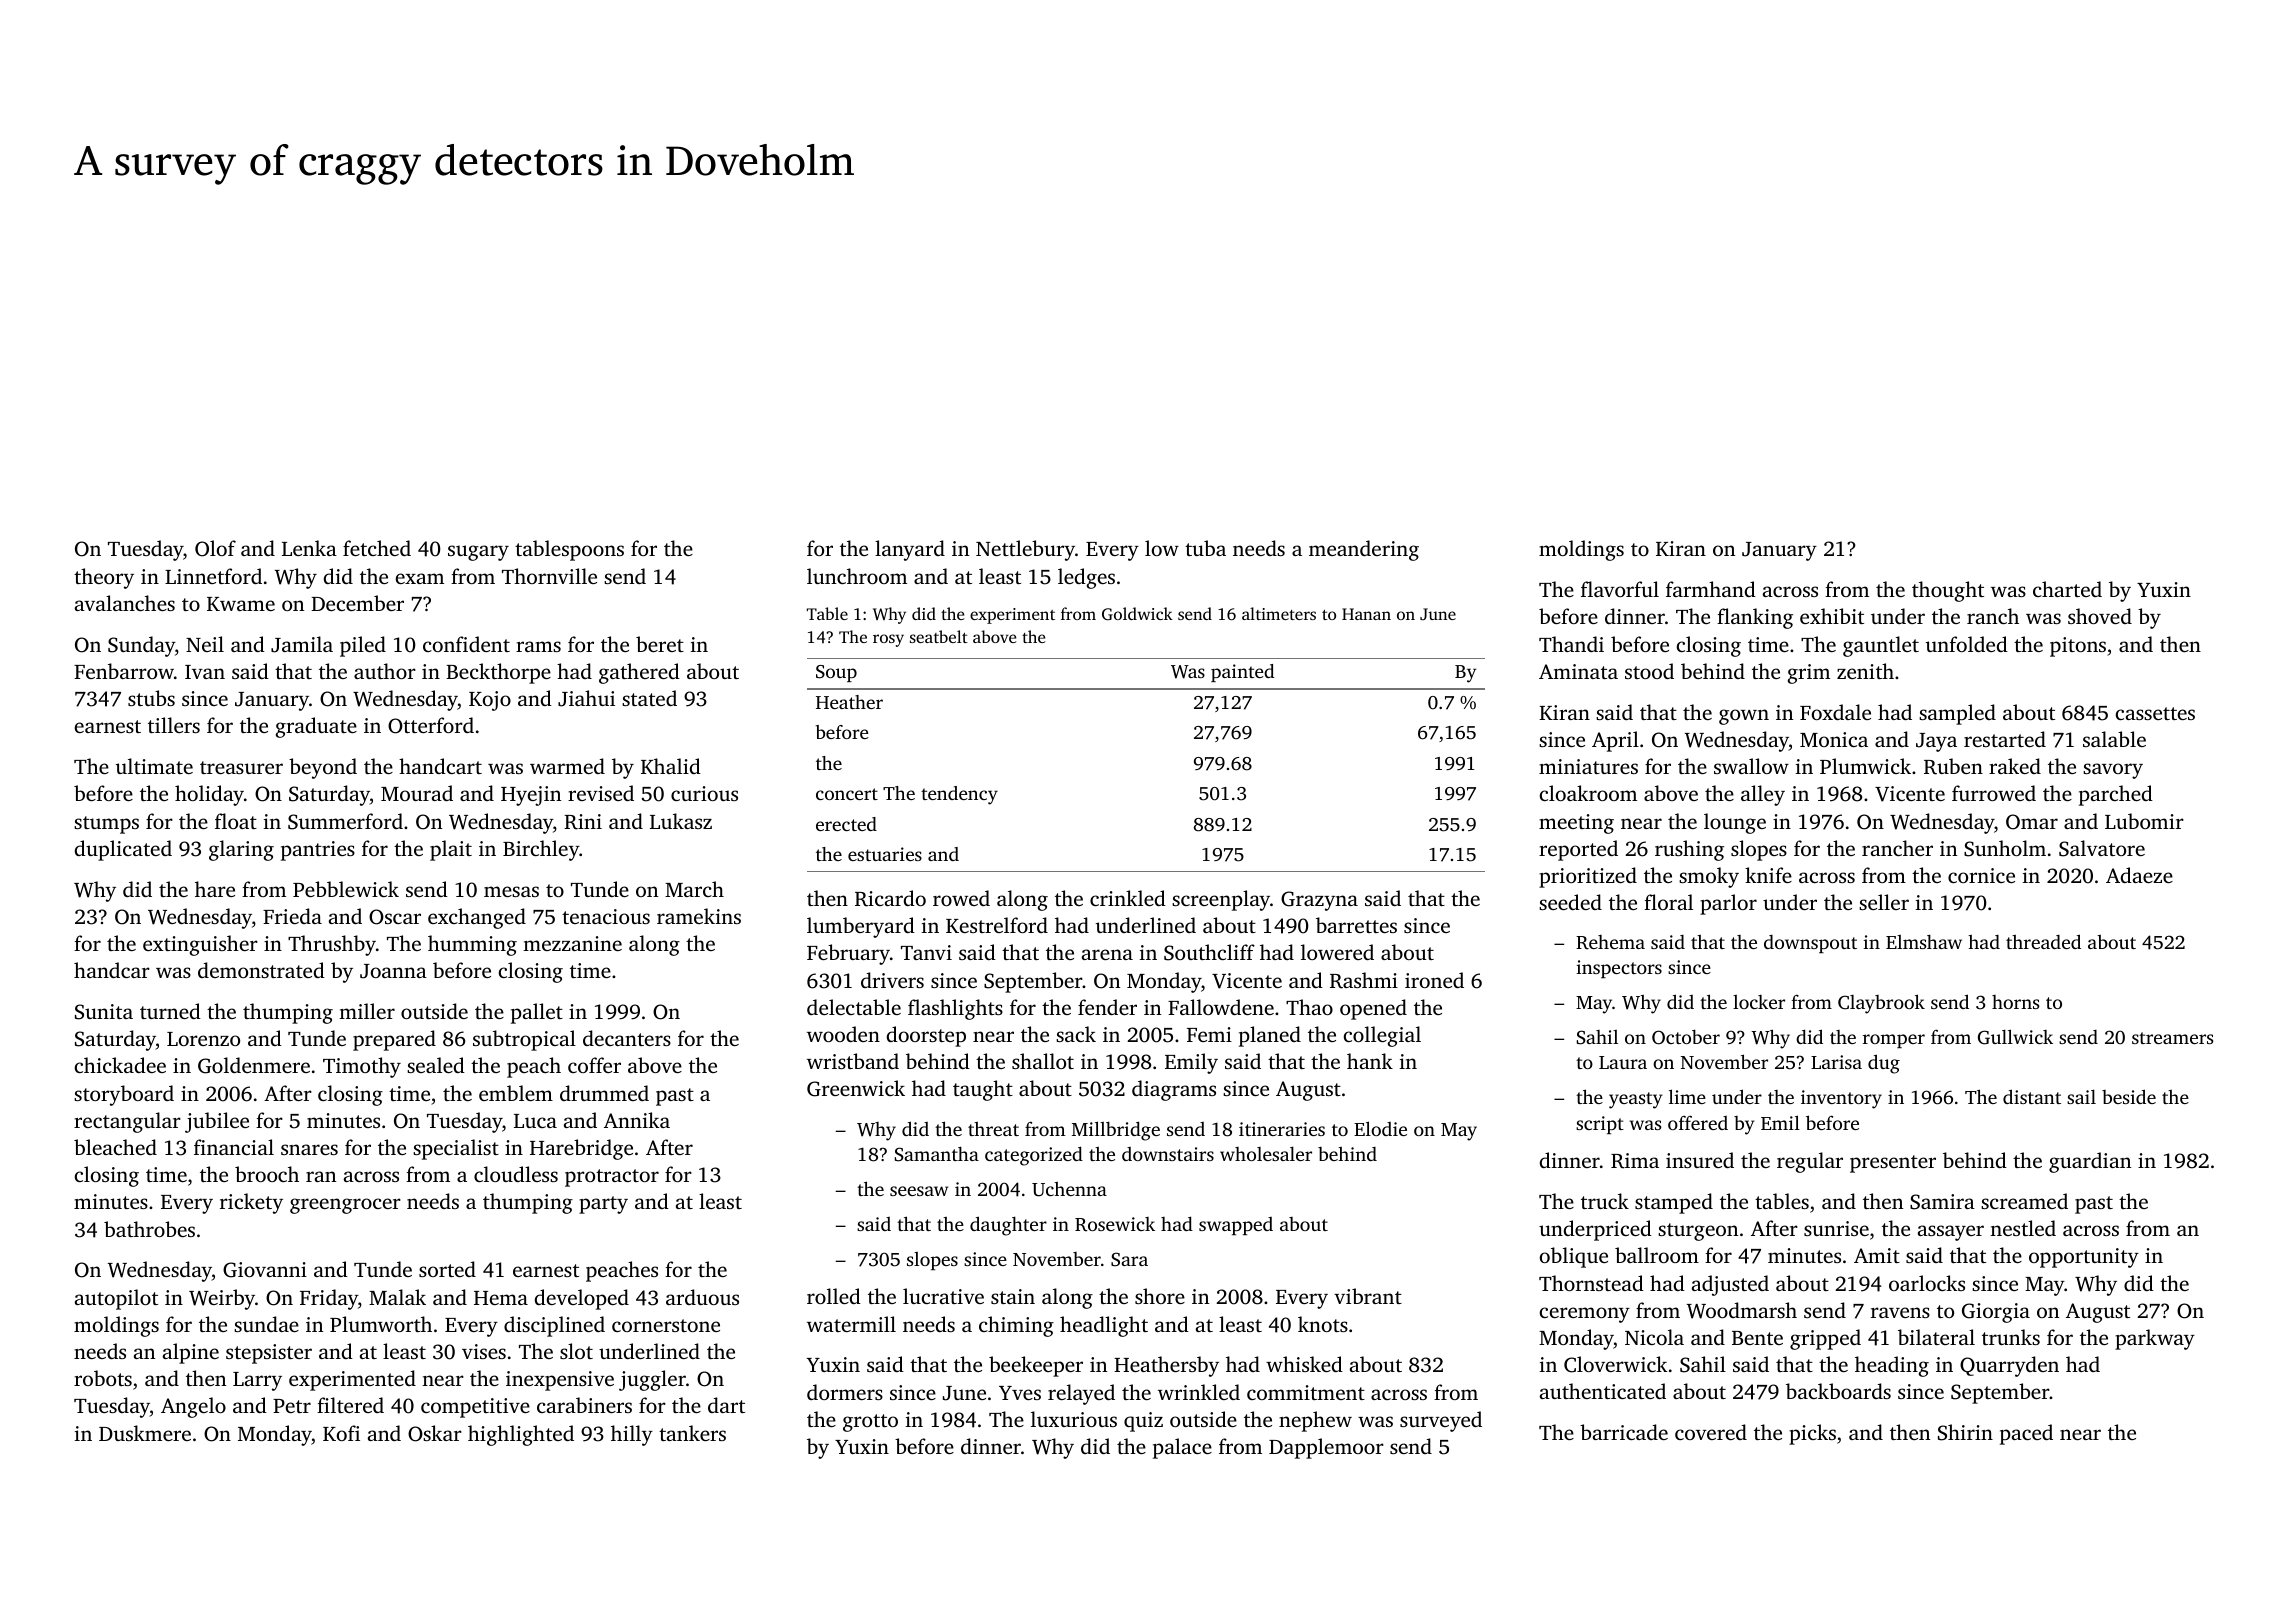 The image size is (2292, 1620). What do you see at coordinates (1711, 1432) in the page?
I see `covered` at bounding box center [1711, 1432].
